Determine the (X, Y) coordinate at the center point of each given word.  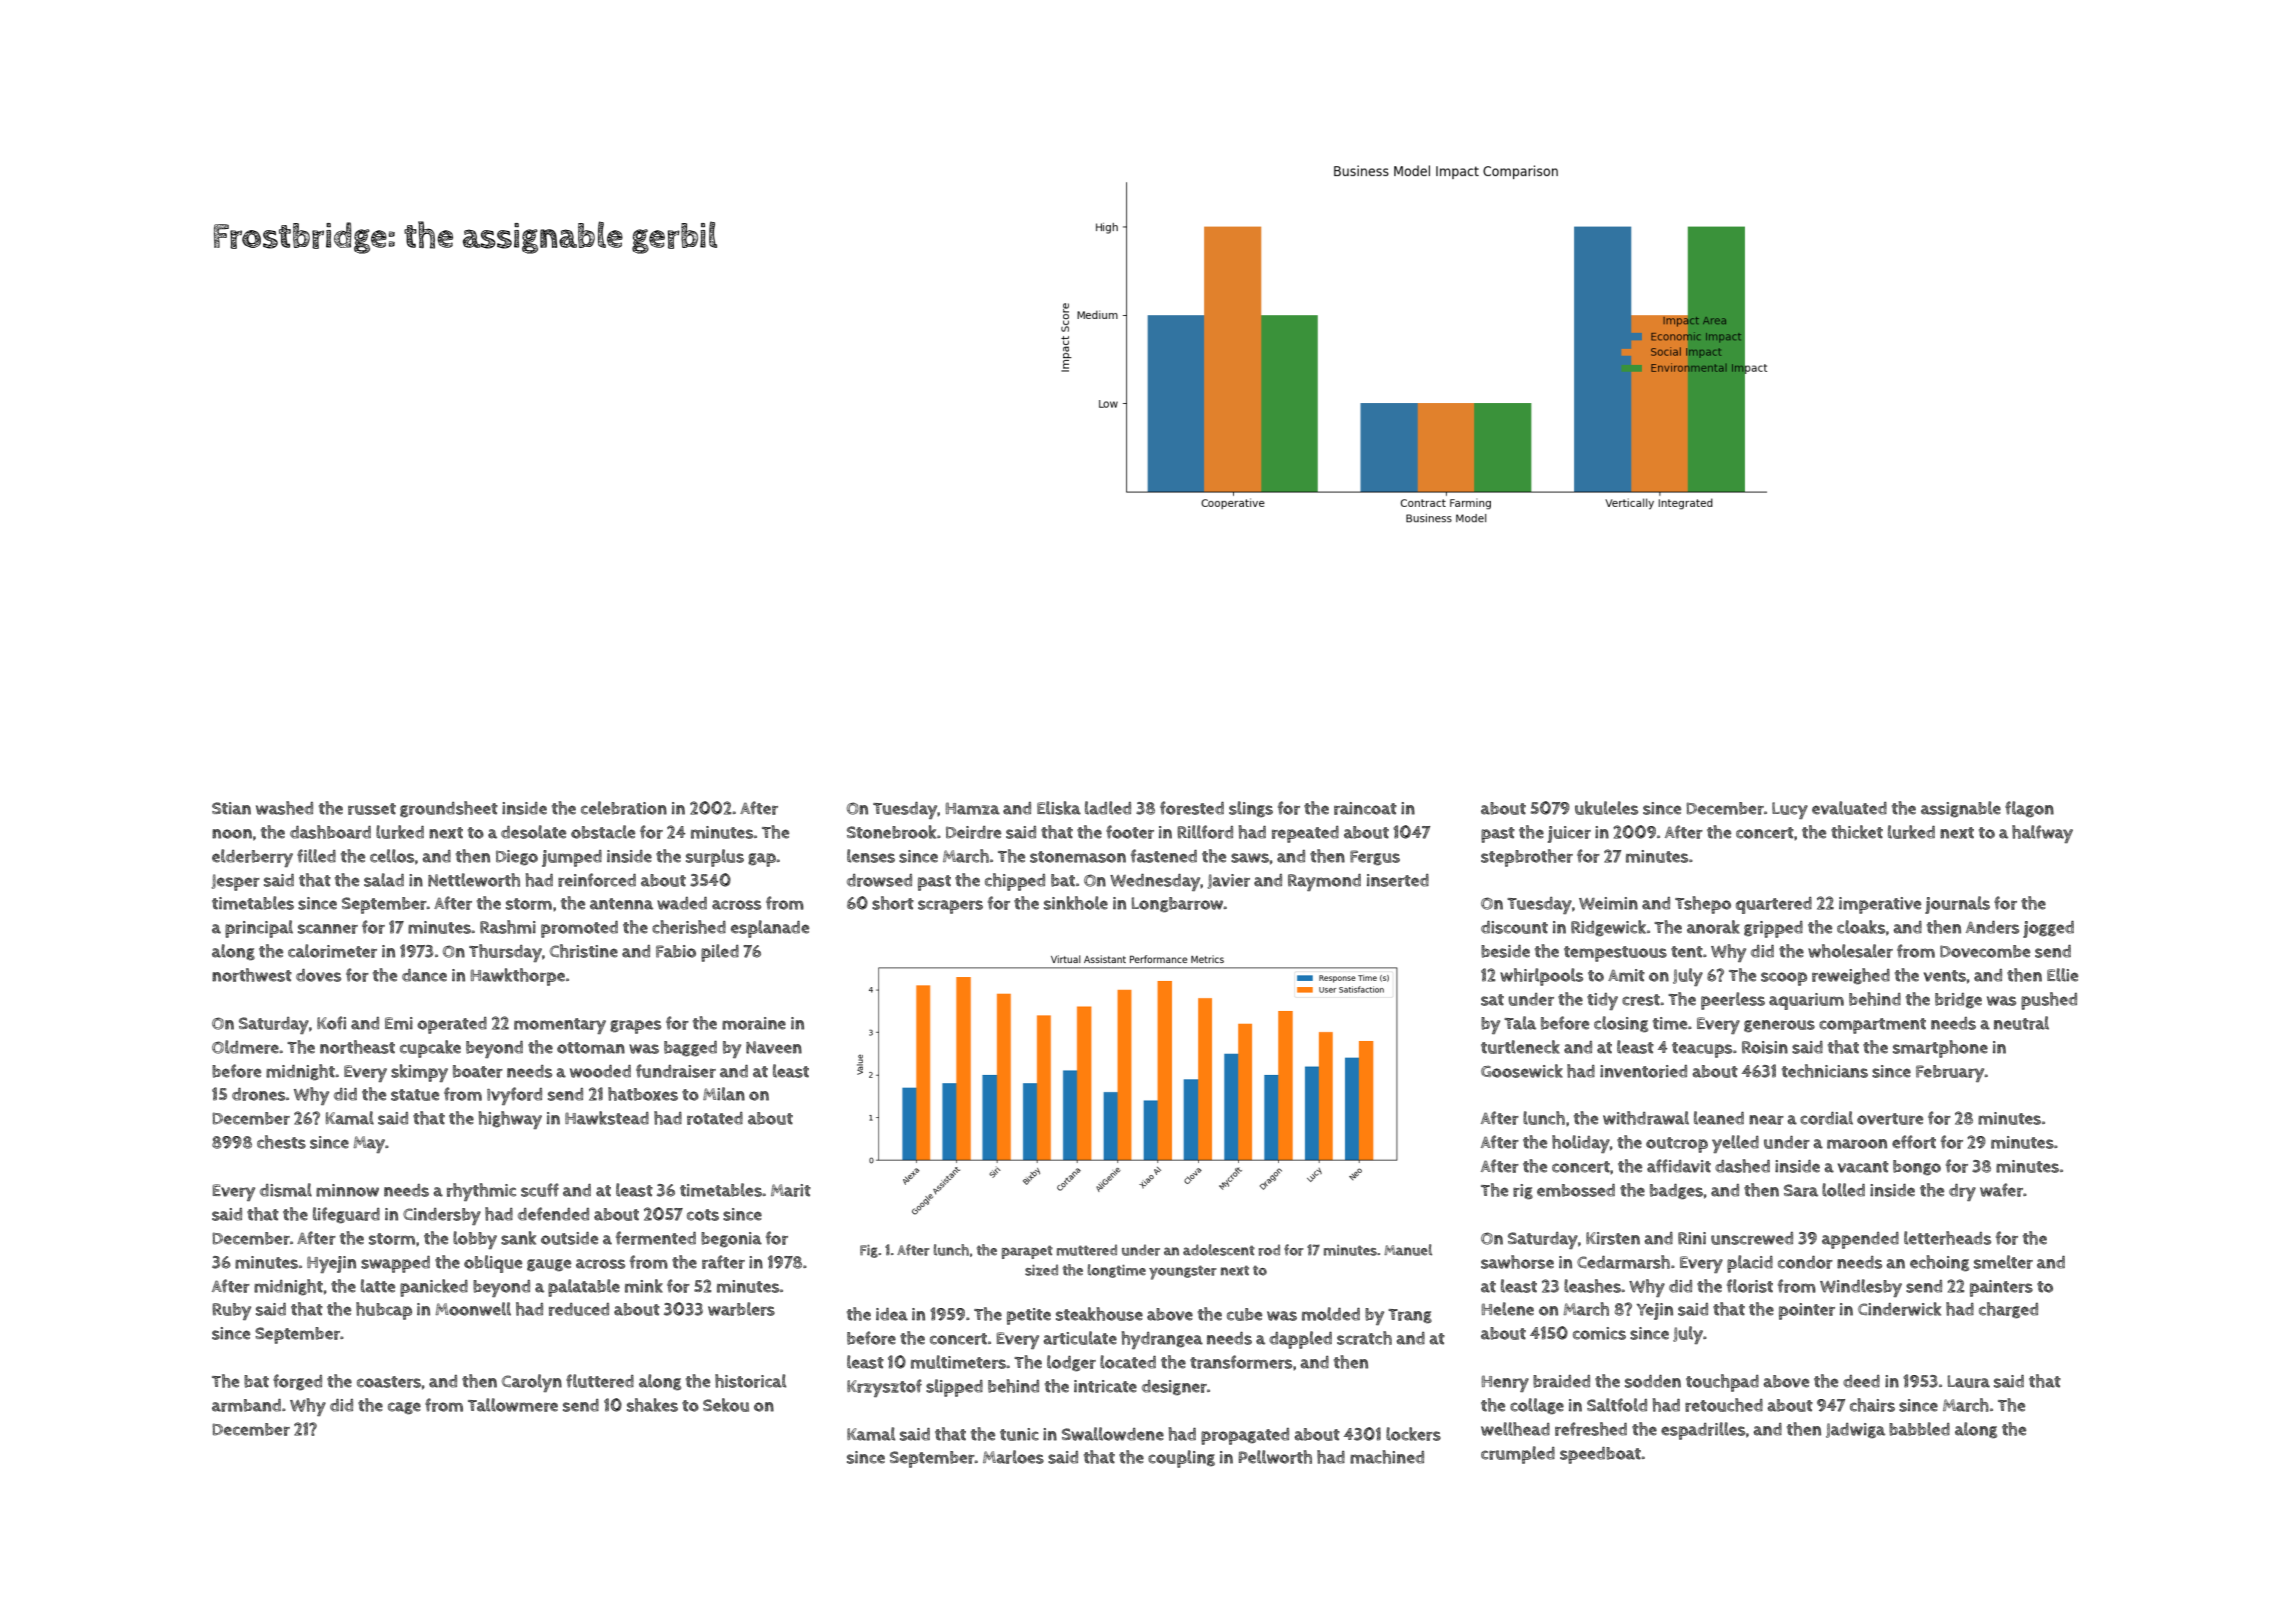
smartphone (1940, 1049)
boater (478, 1071)
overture (1890, 1119)
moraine (754, 1023)
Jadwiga (1855, 1430)
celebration (624, 808)
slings (1251, 809)
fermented (656, 1238)
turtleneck (1520, 1047)
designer (1174, 1387)
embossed (1576, 1190)
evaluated (1849, 808)
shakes (652, 1405)
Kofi (331, 1023)
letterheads (1947, 1238)
